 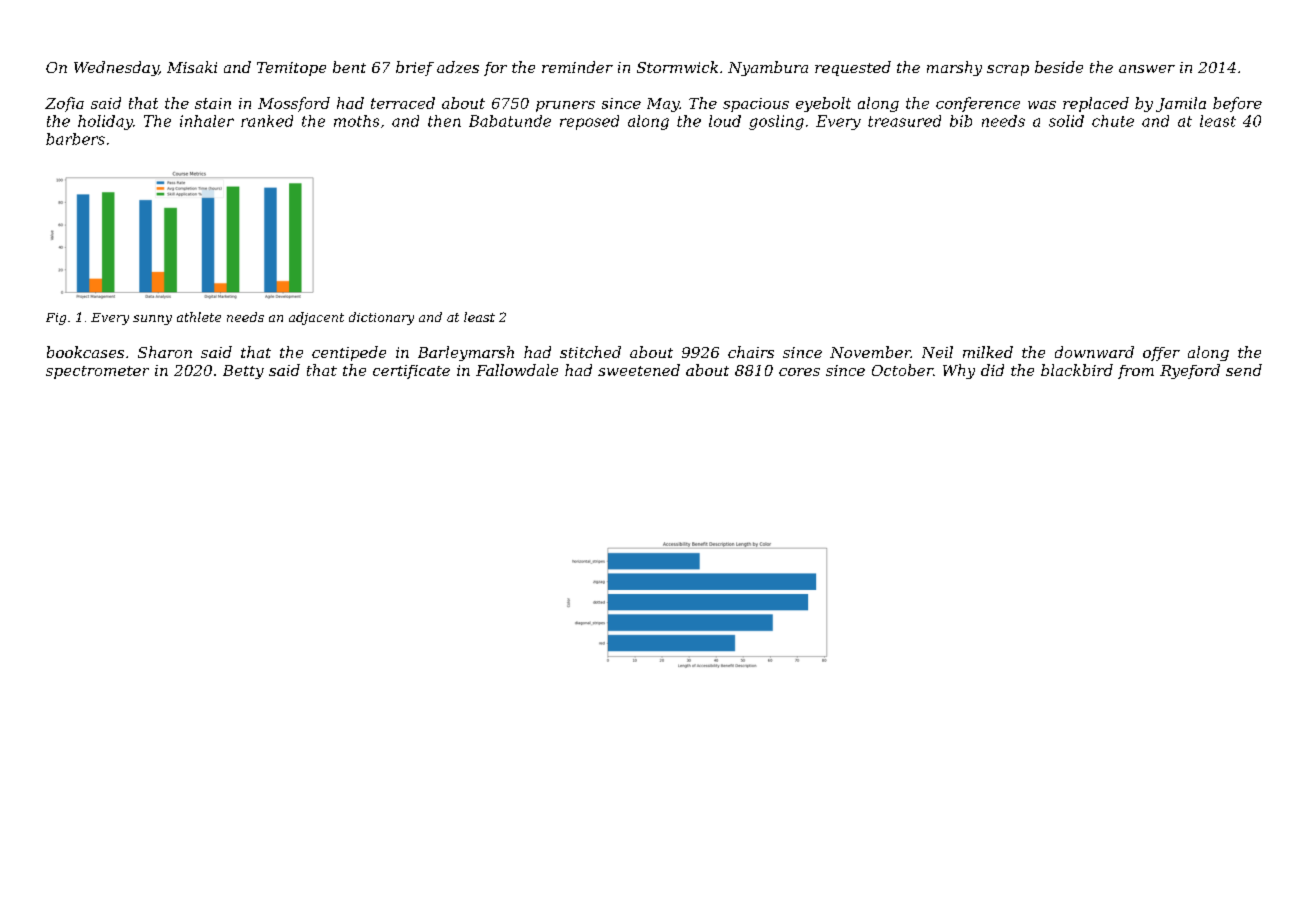 What do you see at coordinates (937, 352) in the screenshot?
I see `Neil` at bounding box center [937, 352].
